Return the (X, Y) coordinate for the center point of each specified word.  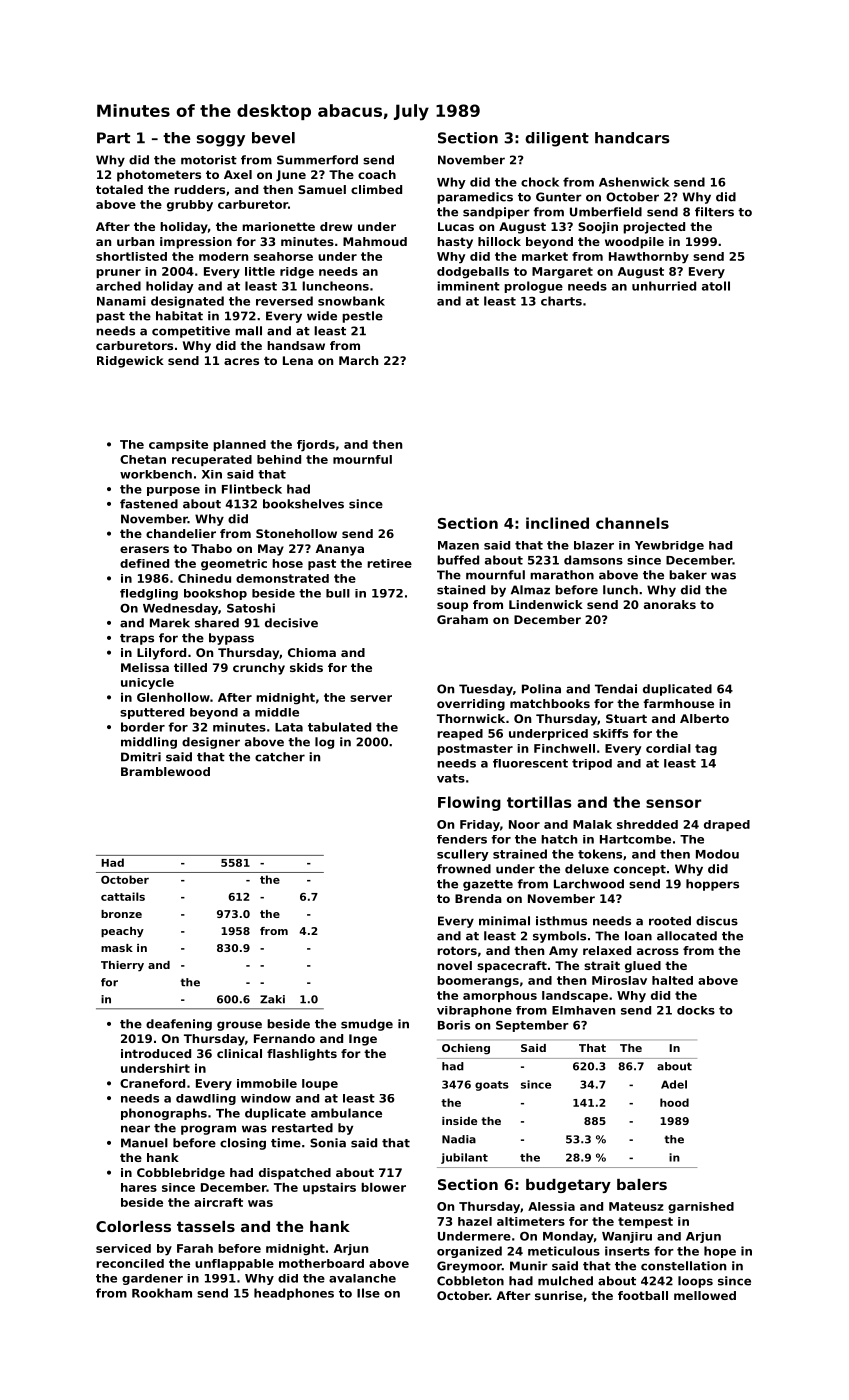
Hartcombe (635, 839)
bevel (273, 138)
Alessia (551, 1206)
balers (642, 1184)
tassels (206, 1226)
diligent (557, 139)
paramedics (475, 198)
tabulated (339, 727)
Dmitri (141, 757)
